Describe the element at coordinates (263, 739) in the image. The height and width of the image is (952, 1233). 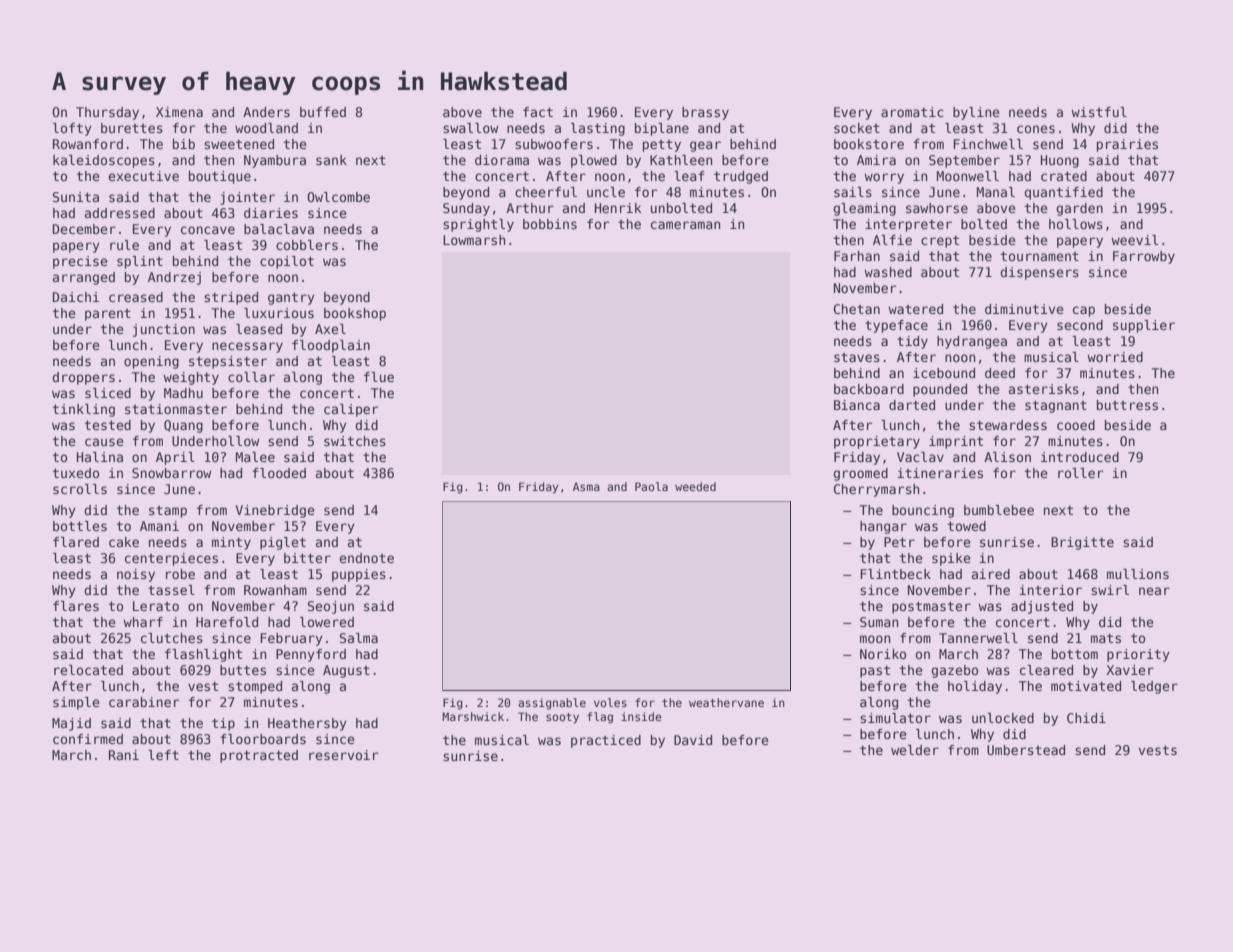
I see `floorboards` at that location.
